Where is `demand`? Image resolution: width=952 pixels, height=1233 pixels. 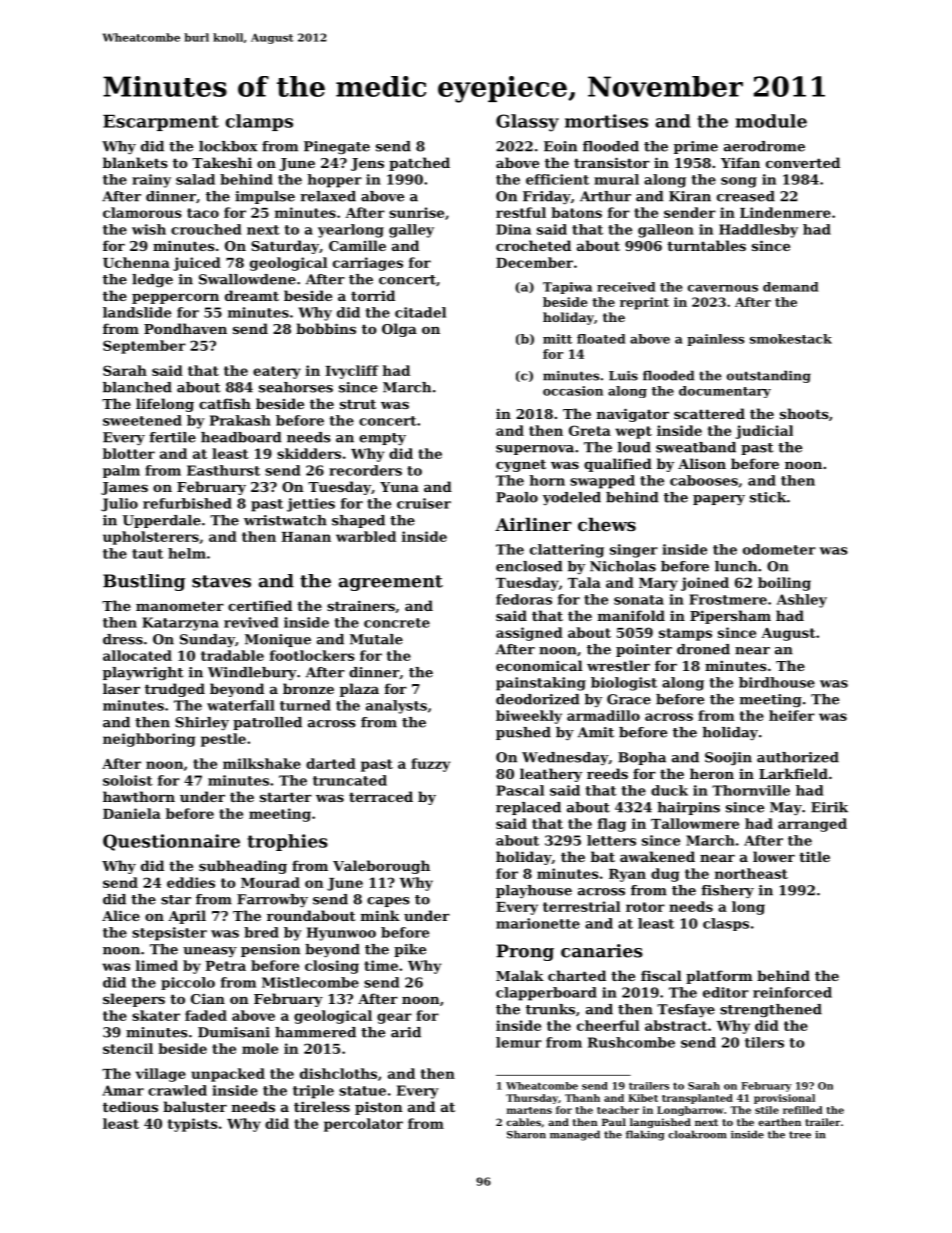
demand is located at coordinates (790, 287).
